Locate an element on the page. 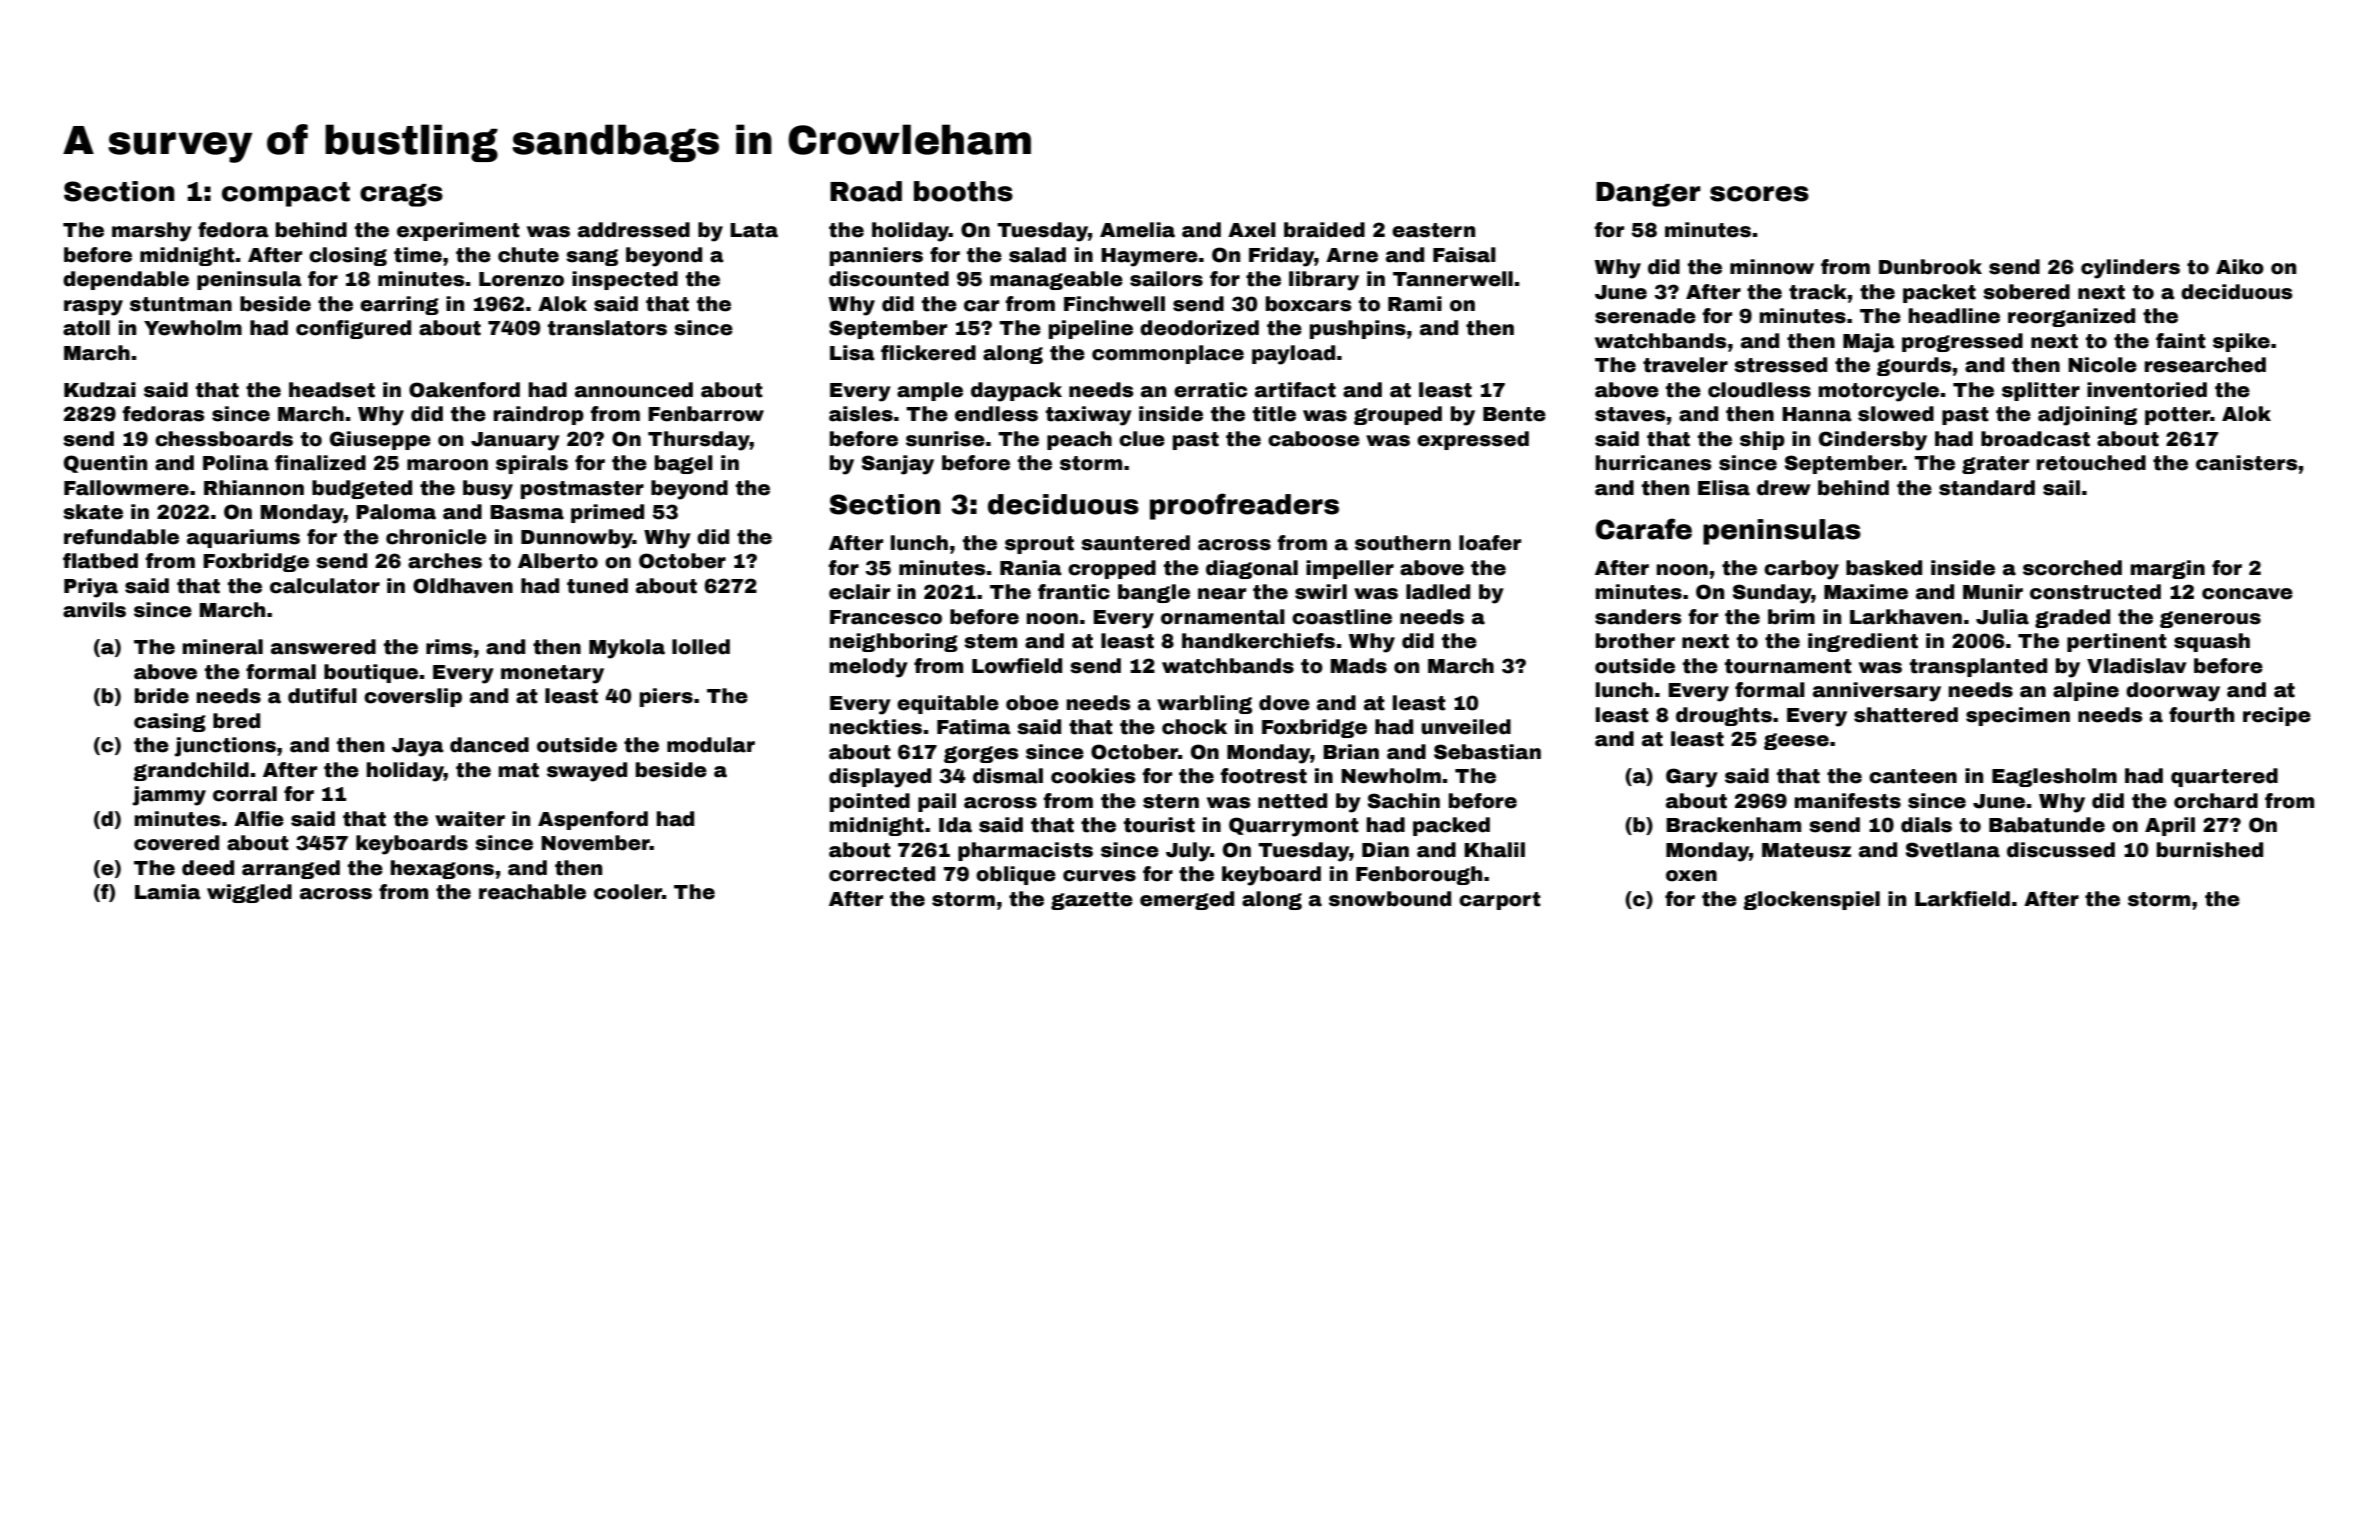  handkerchiefs is located at coordinates (1258, 641).
